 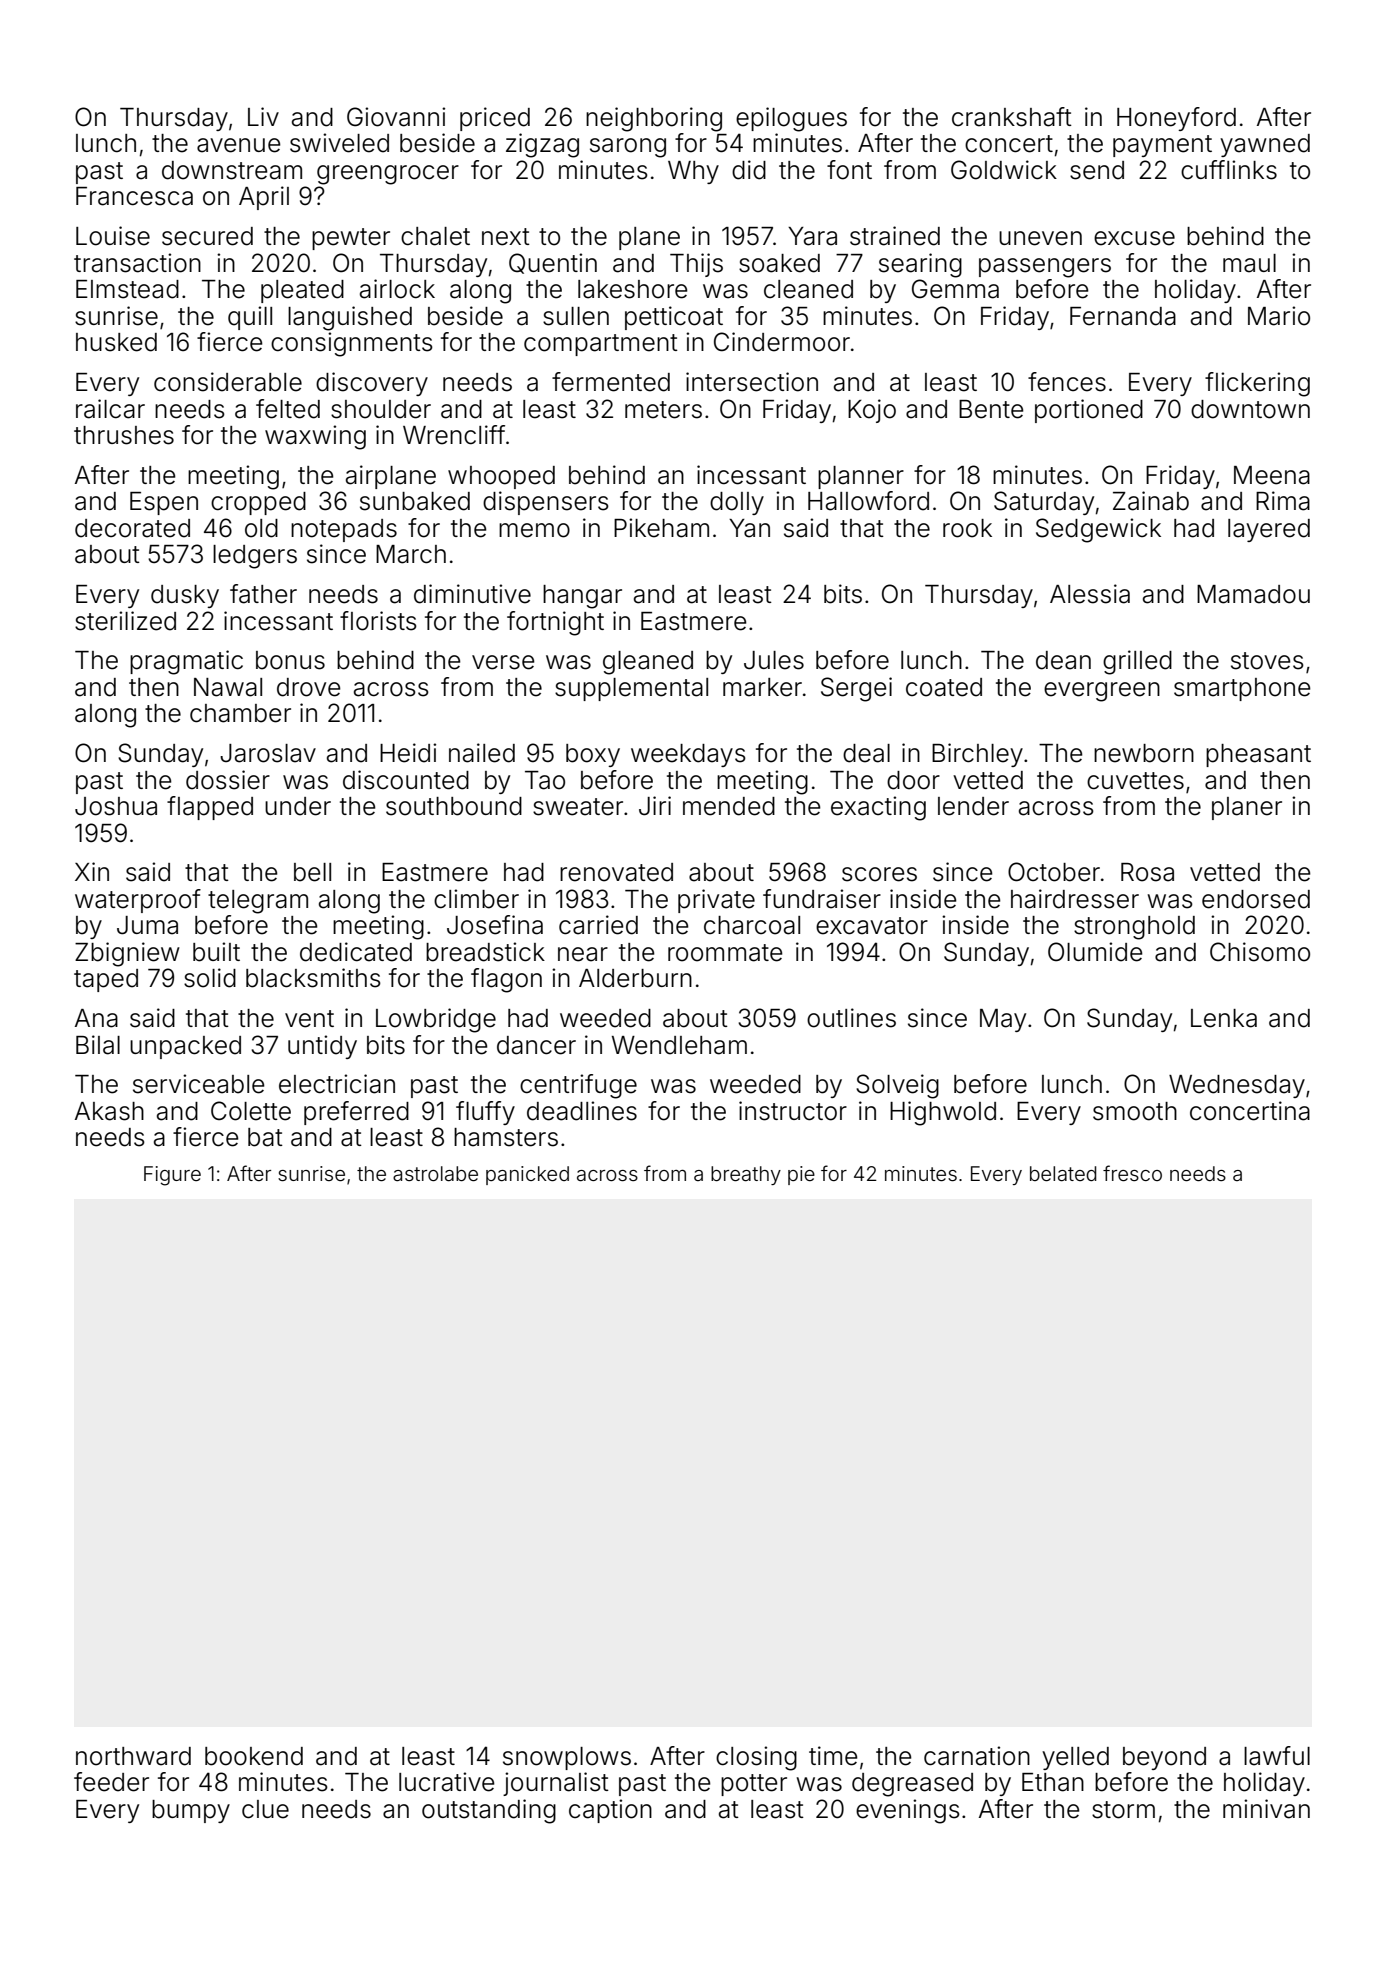 What do you see at coordinates (1266, 1809) in the page?
I see `minivan` at bounding box center [1266, 1809].
